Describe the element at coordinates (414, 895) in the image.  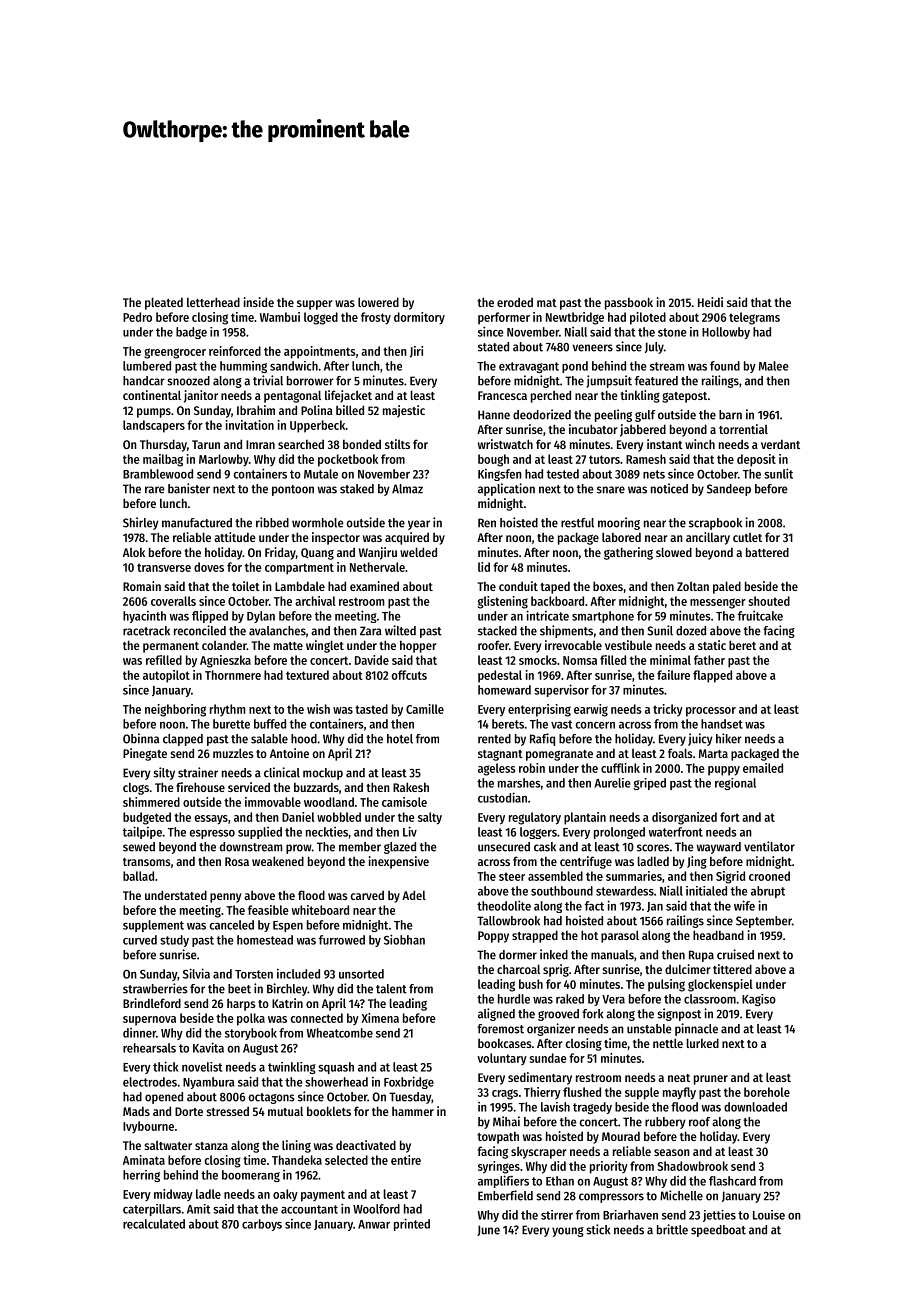
I see `Adel` at that location.
